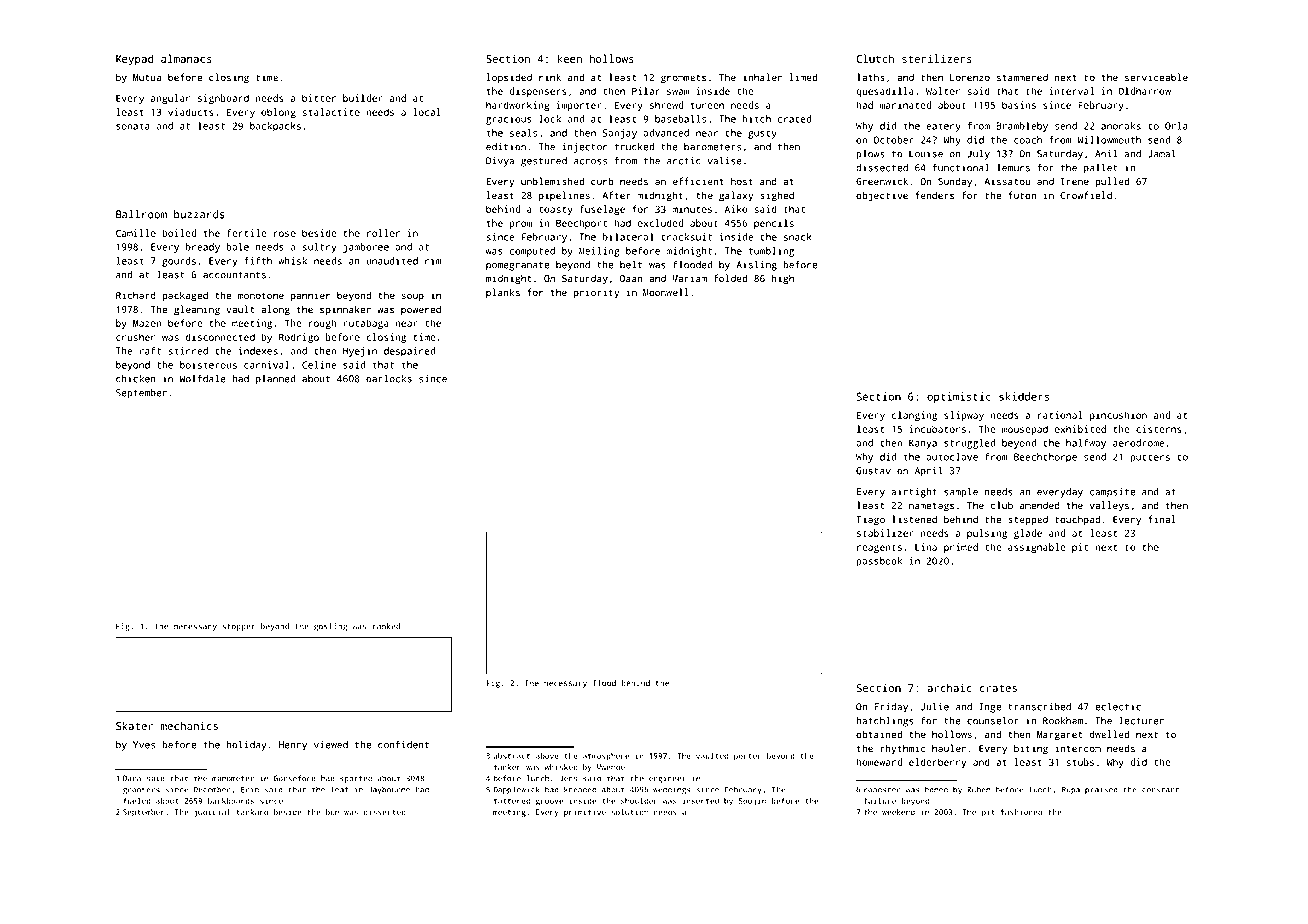  I want to click on ranked, so click(386, 626).
